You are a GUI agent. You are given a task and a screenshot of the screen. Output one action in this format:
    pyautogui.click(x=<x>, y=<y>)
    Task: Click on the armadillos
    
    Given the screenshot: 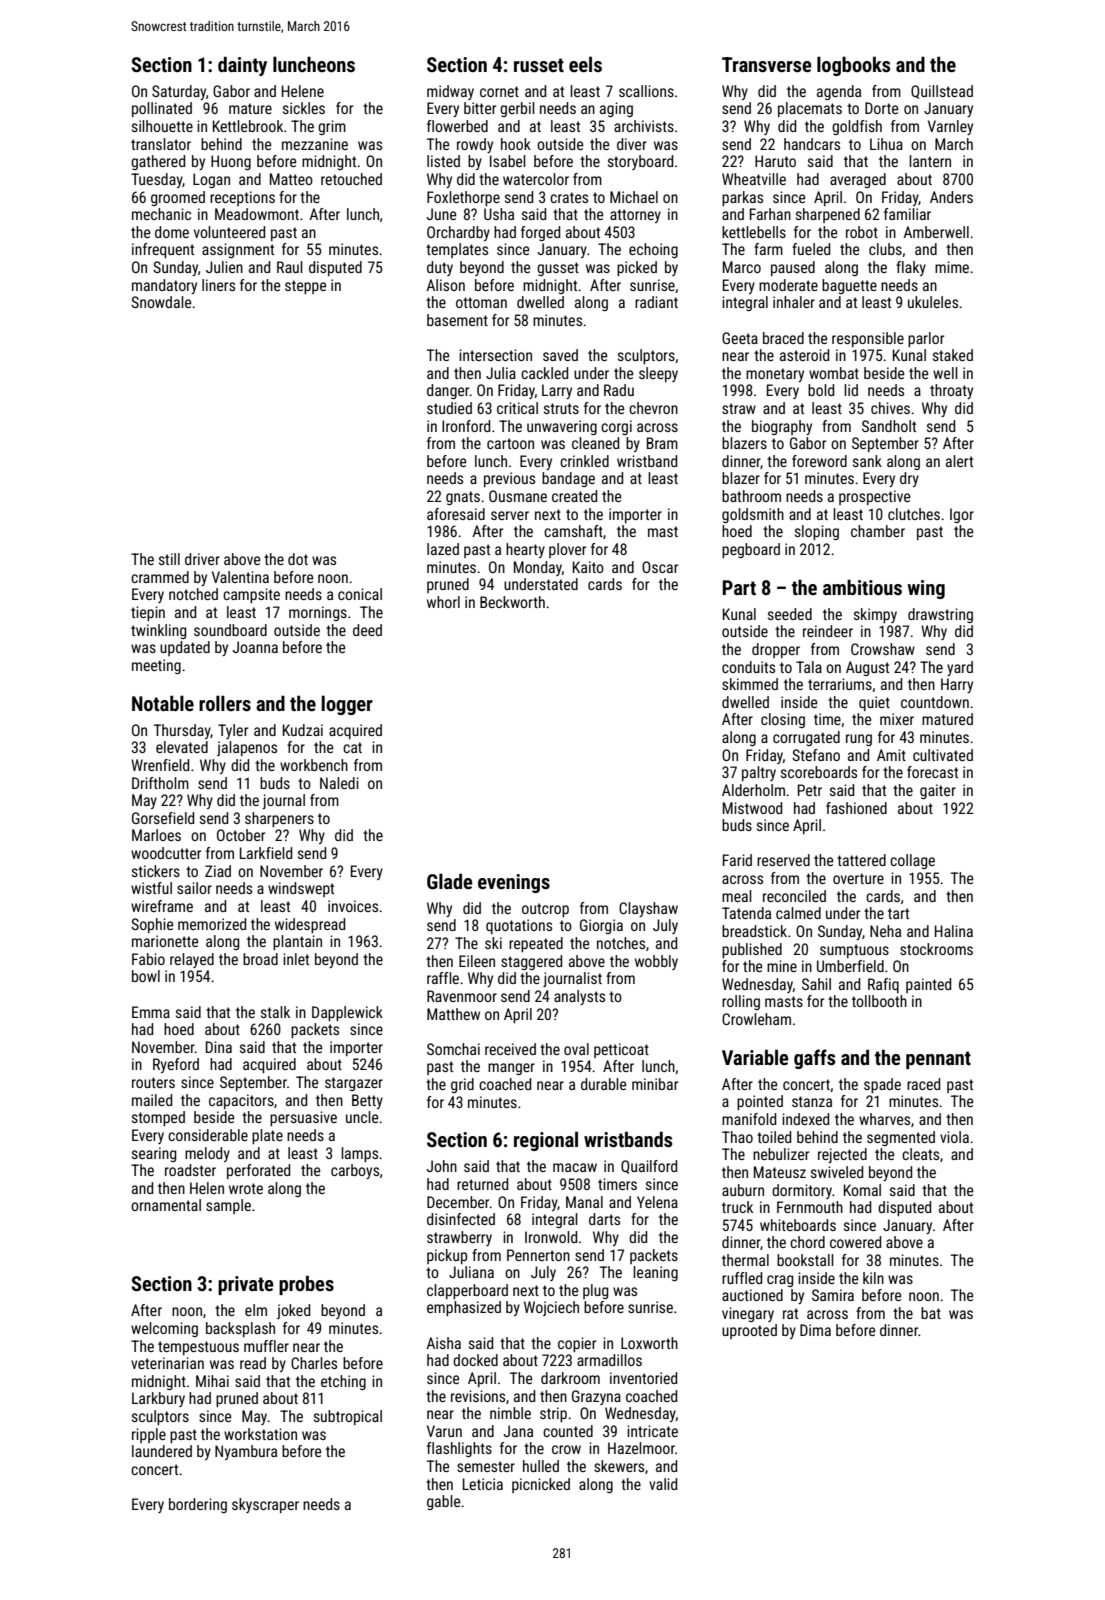 What is the action you would take?
    pyautogui.click(x=609, y=1360)
